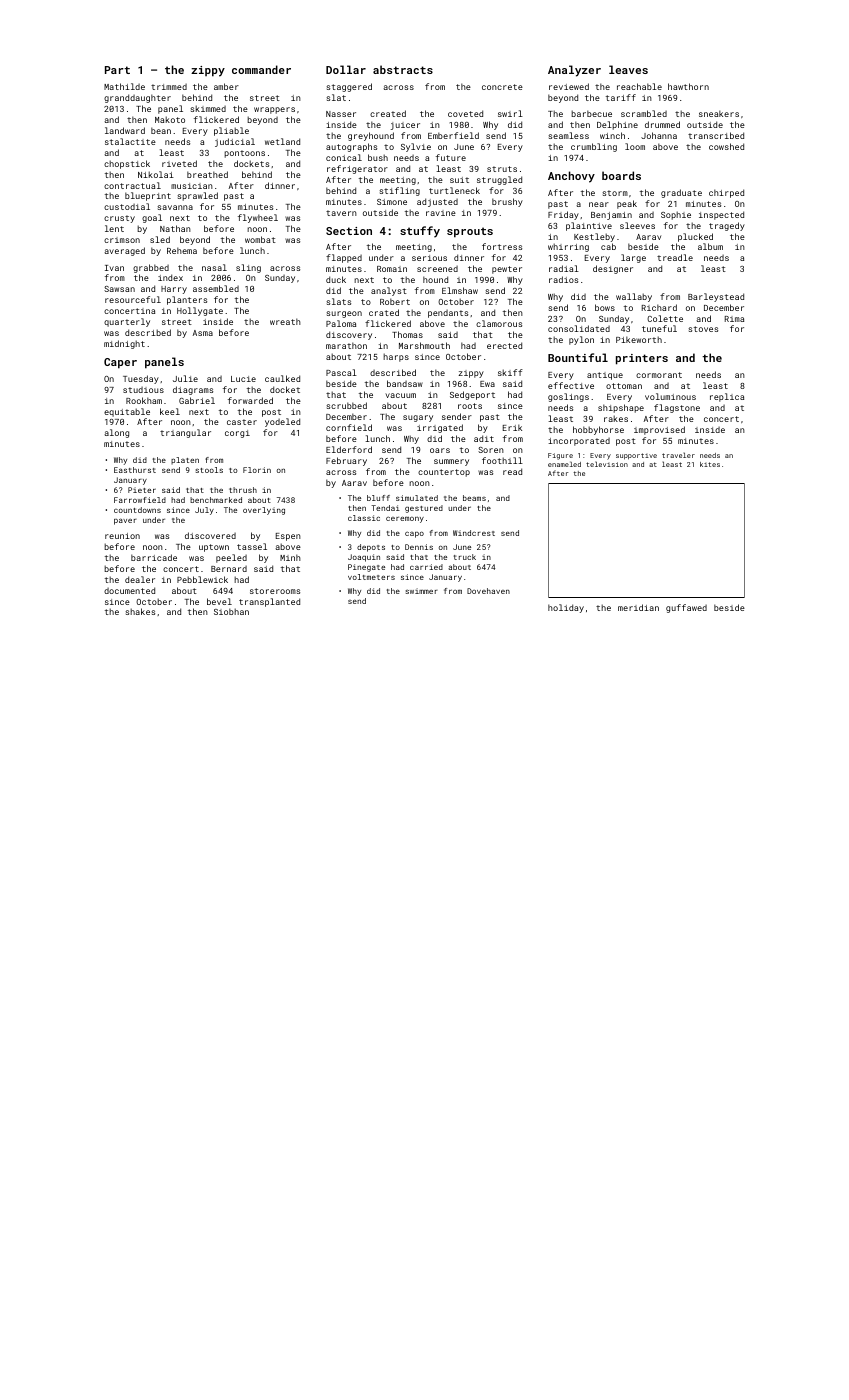 The width and height of the screenshot is (849, 1400). What do you see at coordinates (686, 608) in the screenshot?
I see `guffawed` at bounding box center [686, 608].
